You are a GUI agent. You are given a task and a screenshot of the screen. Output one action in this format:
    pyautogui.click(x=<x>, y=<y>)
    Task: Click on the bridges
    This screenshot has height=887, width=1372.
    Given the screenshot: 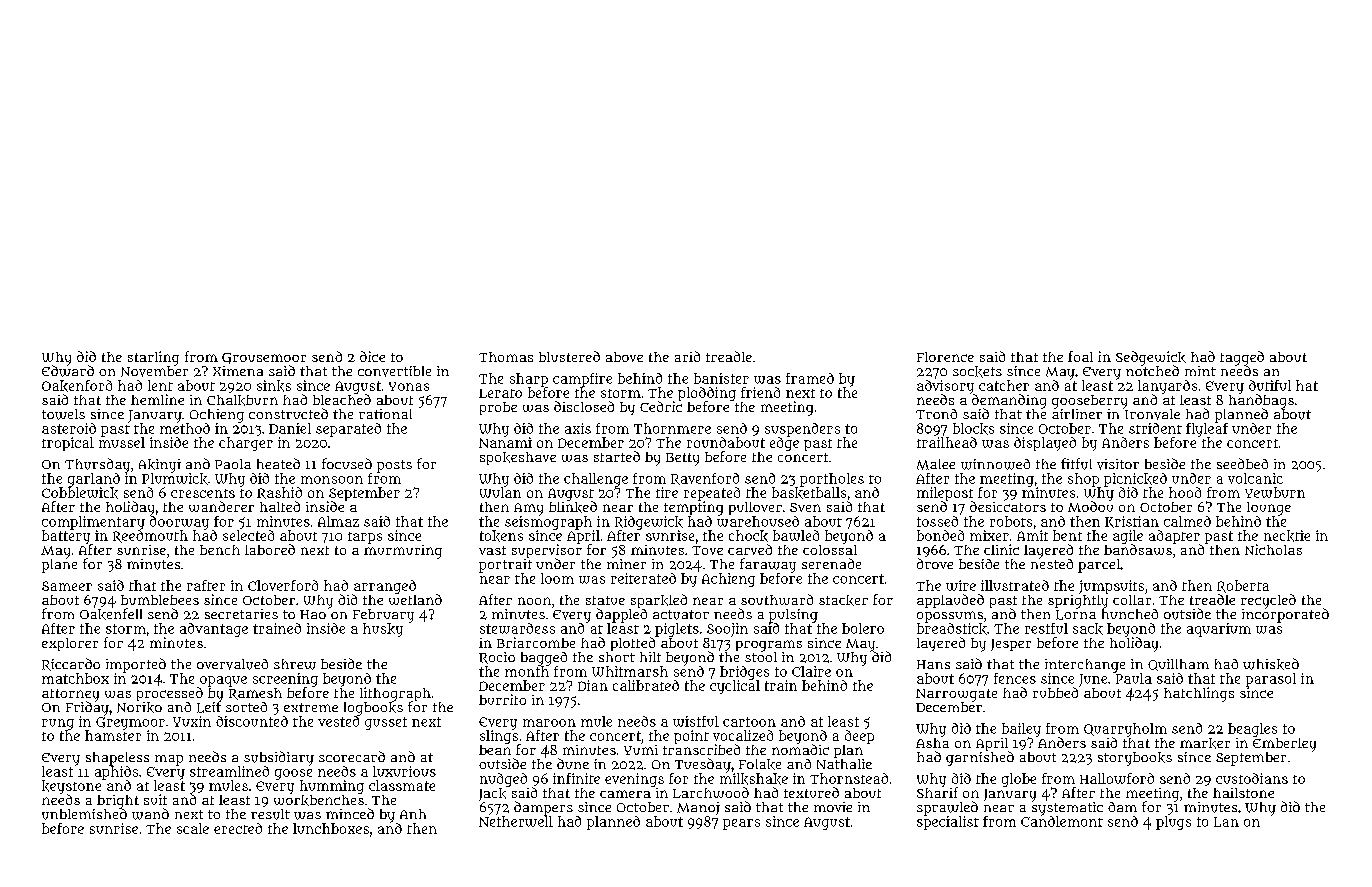 What is the action you would take?
    pyautogui.click(x=744, y=673)
